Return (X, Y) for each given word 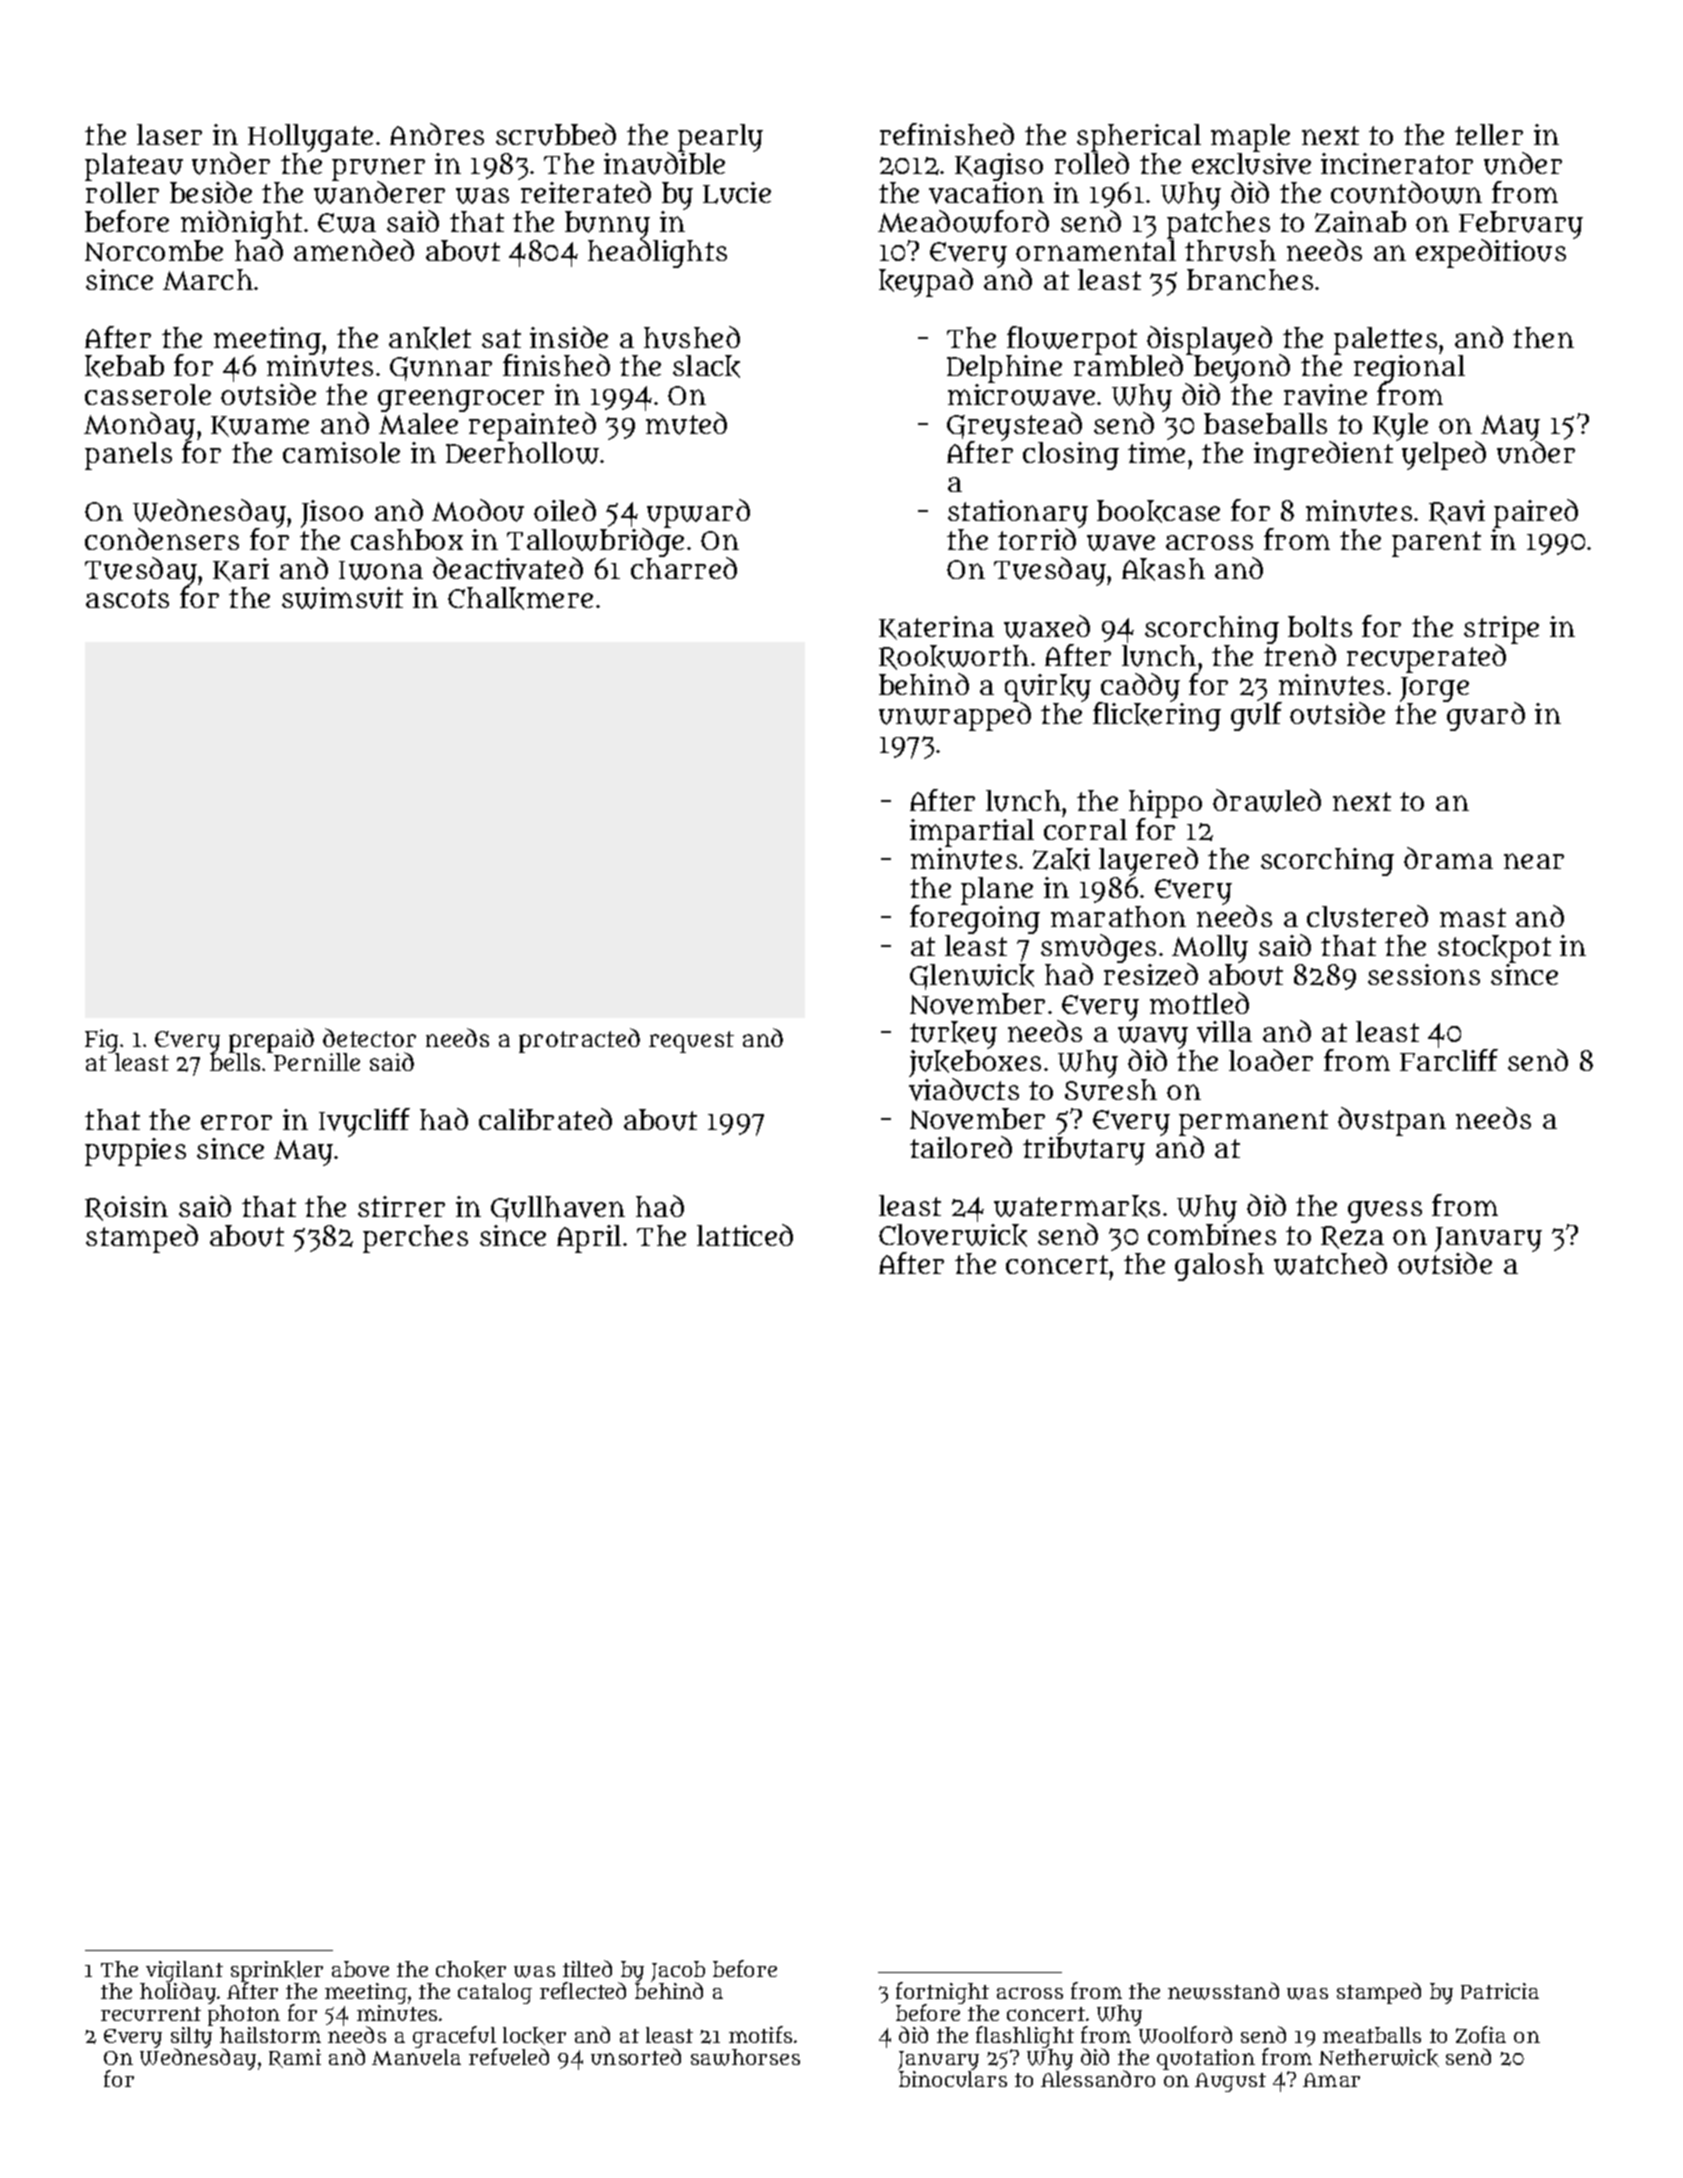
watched (1330, 1263)
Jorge (1434, 689)
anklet (430, 338)
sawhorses (745, 2057)
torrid (1037, 539)
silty (191, 2038)
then (1543, 337)
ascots (127, 598)
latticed (745, 1235)
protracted (579, 1040)
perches (415, 1239)
